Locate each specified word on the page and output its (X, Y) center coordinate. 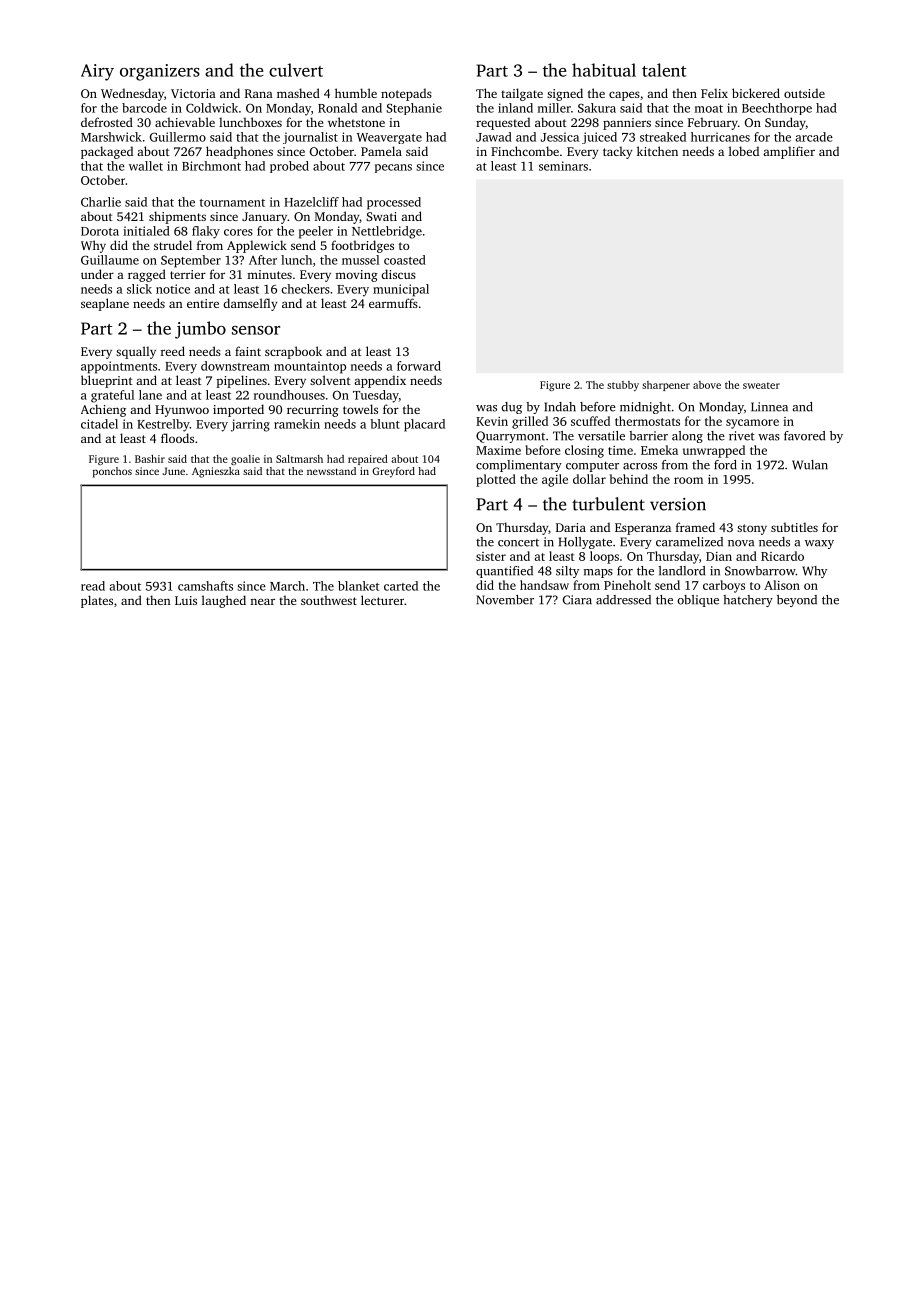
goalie (245, 460)
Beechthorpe (777, 109)
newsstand (331, 471)
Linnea (769, 407)
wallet (146, 166)
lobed (744, 151)
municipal (401, 290)
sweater (761, 385)
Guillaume (110, 260)
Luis (186, 600)
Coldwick (212, 108)
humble (356, 93)
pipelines (241, 381)
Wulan (810, 465)
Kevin (492, 421)
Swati (381, 216)
